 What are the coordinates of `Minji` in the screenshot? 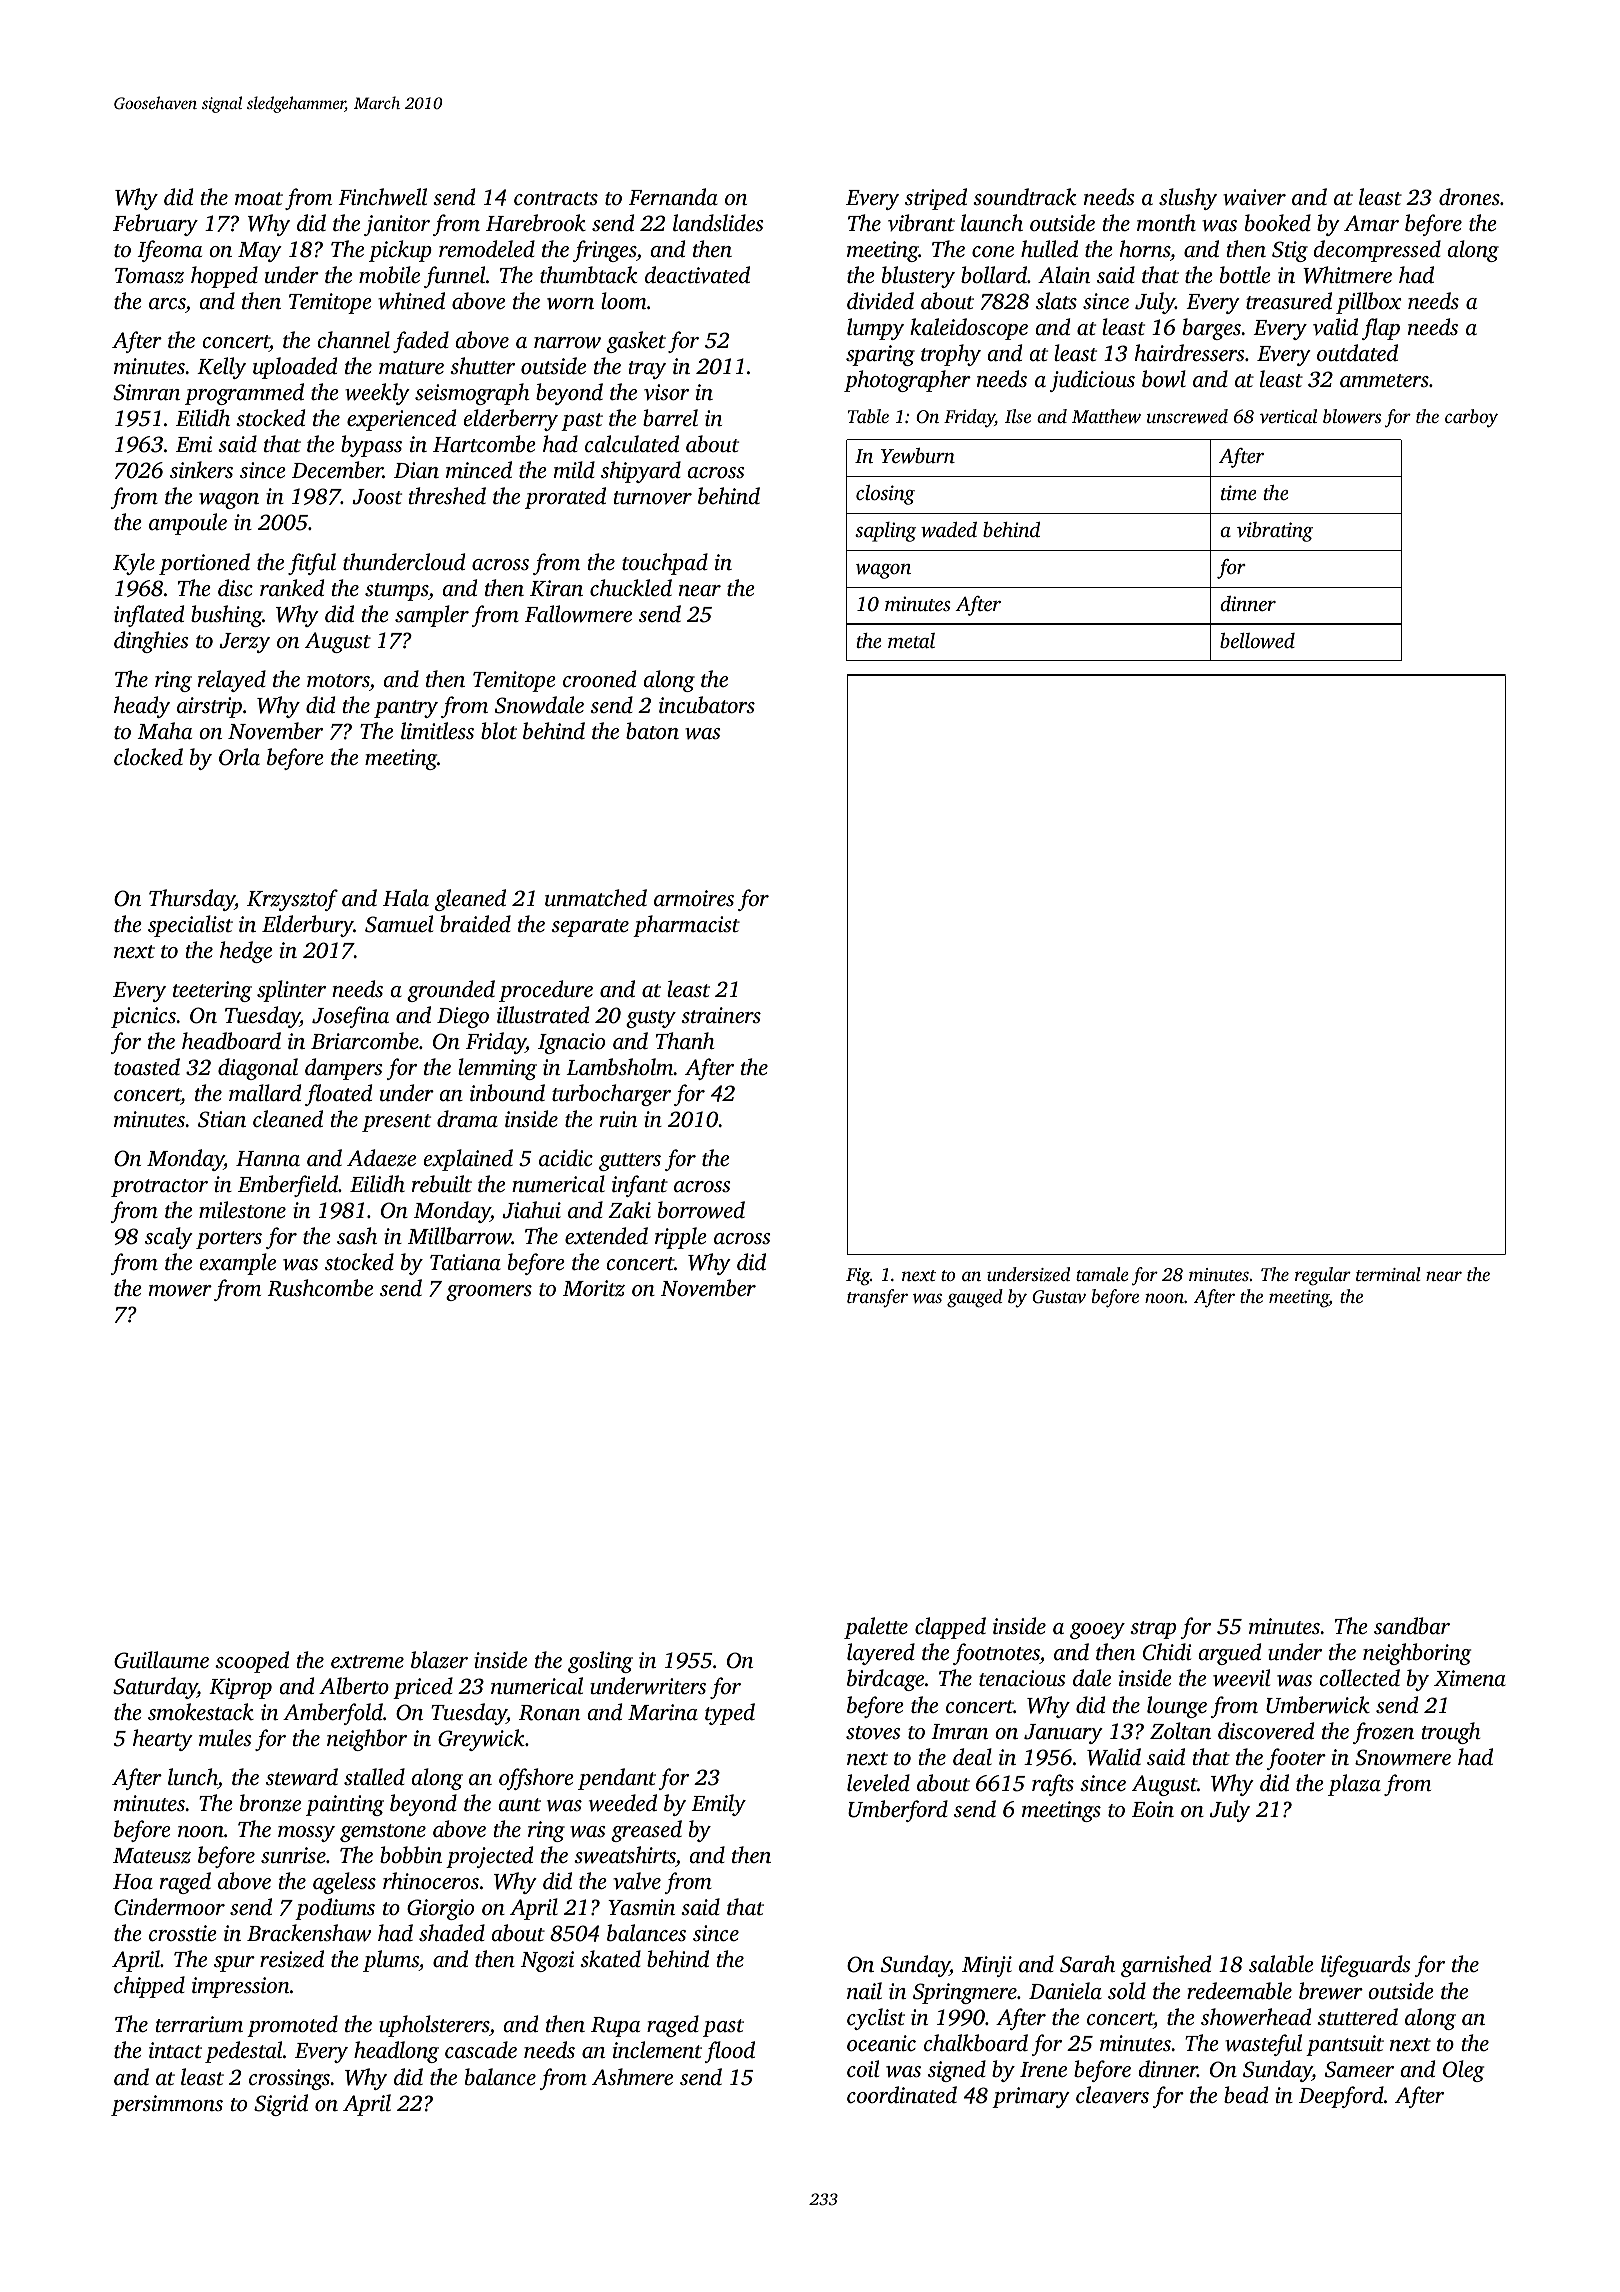 It's located at (987, 1966).
